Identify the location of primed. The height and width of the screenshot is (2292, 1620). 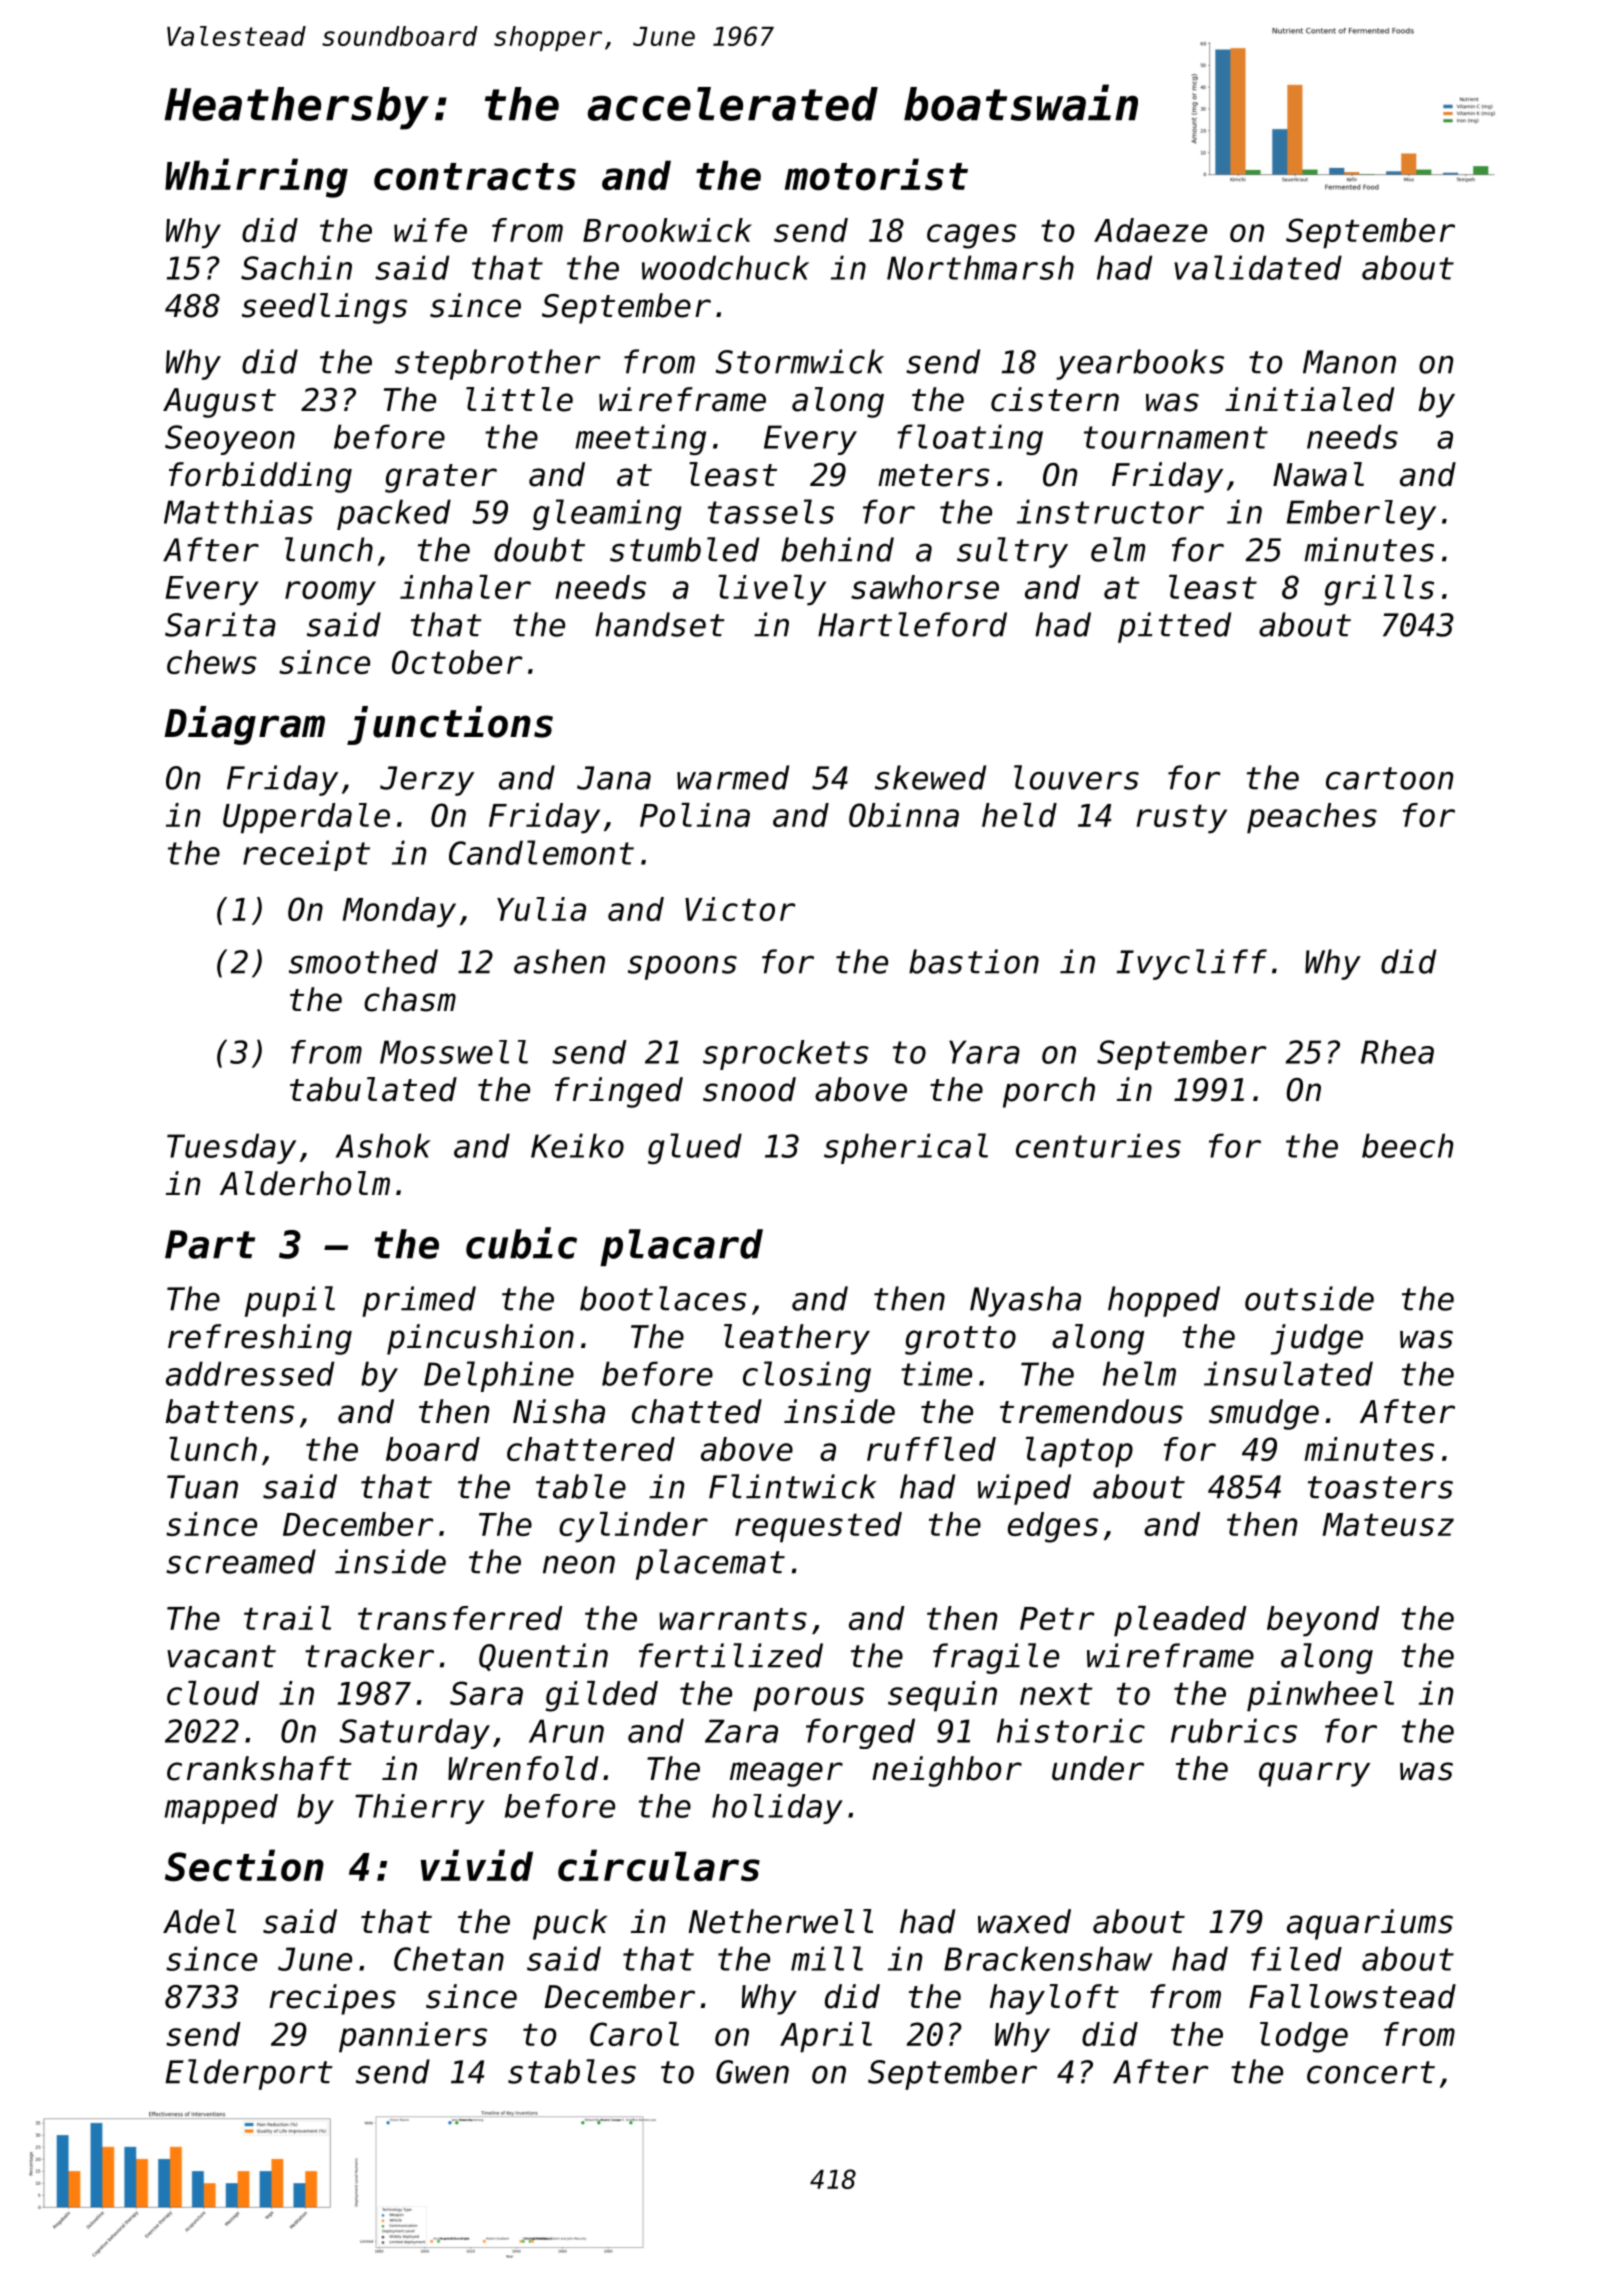
(419, 1301).
